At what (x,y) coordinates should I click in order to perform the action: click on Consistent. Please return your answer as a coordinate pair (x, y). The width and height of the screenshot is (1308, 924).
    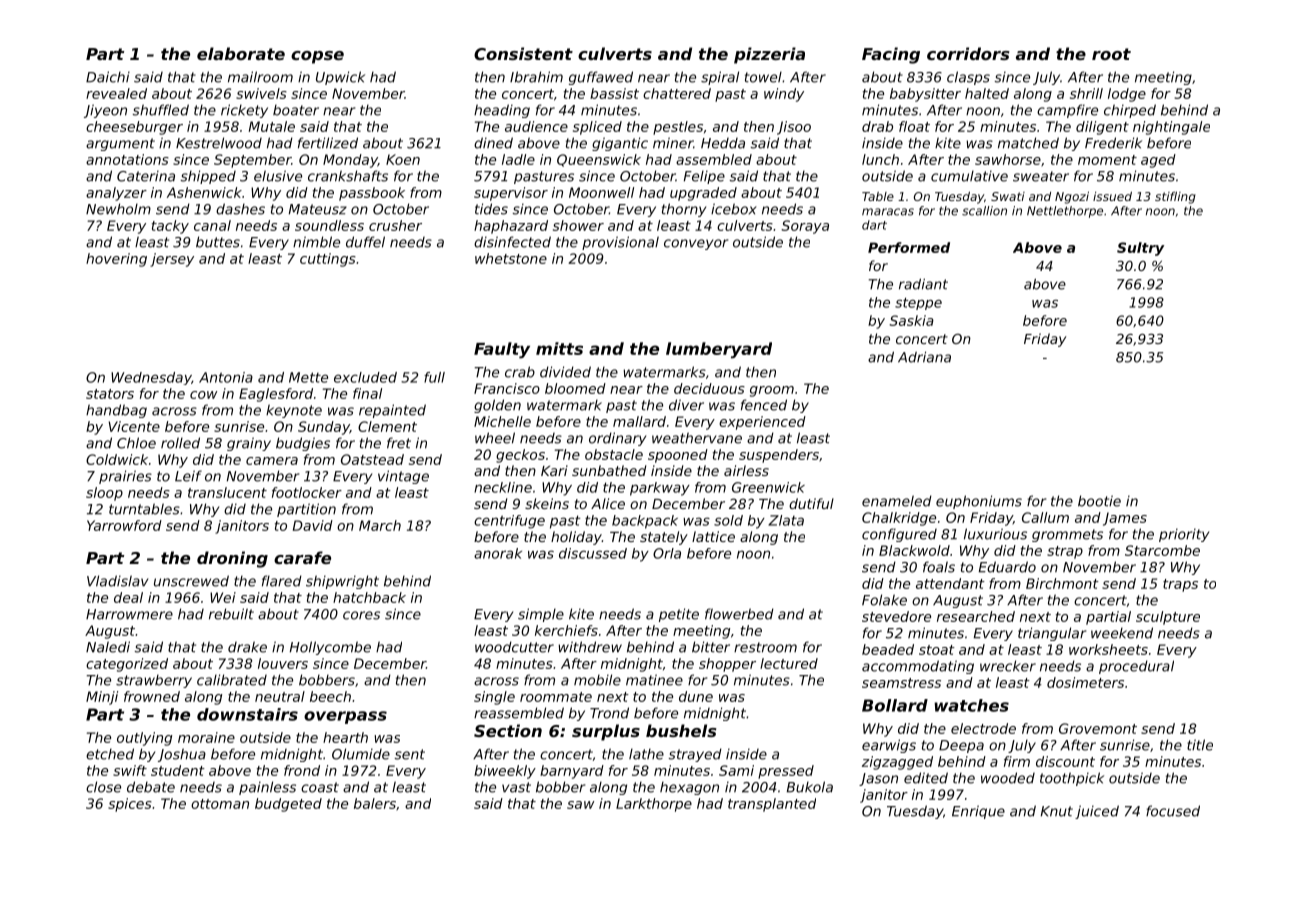
    Looking at the image, I should click on (523, 53).
